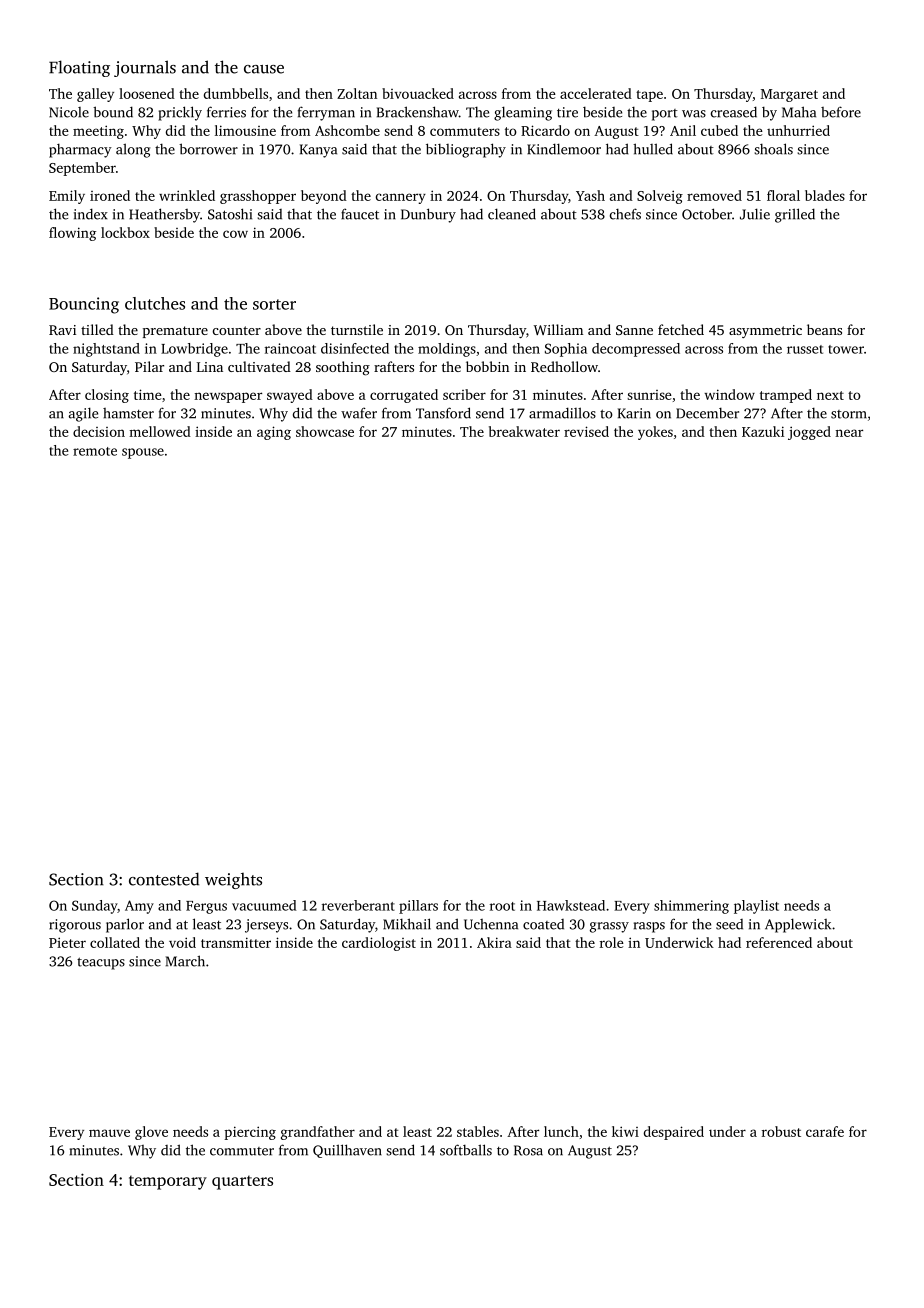 This screenshot has height=1308, width=924. I want to click on Kanya, so click(318, 151).
